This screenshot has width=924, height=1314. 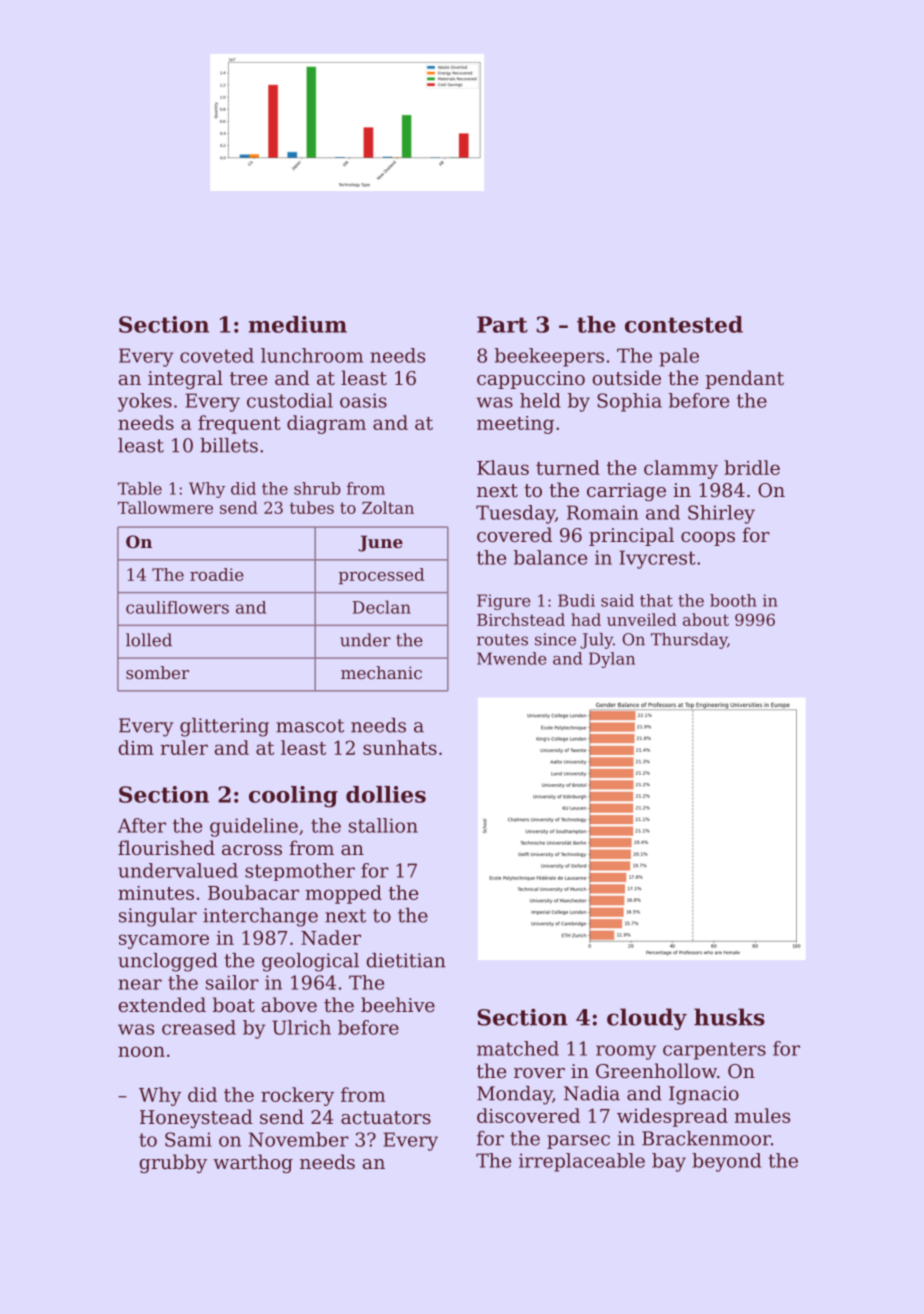 What do you see at coordinates (142, 825) in the screenshot?
I see `After` at bounding box center [142, 825].
